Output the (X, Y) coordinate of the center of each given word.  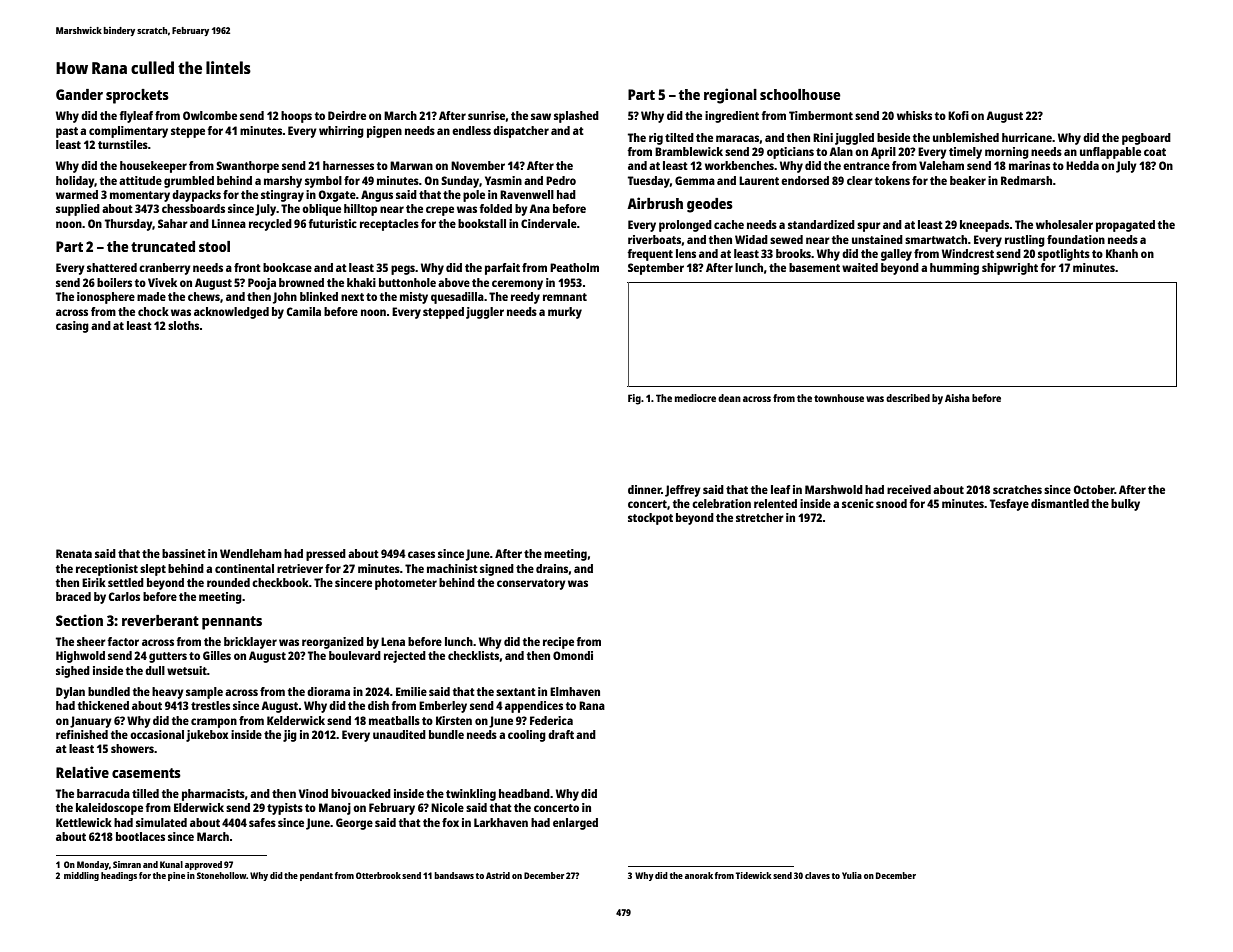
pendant (316, 876)
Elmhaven (575, 691)
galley (896, 255)
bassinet (184, 553)
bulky (1125, 505)
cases (421, 554)
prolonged (685, 226)
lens (686, 253)
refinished (82, 734)
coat (1155, 152)
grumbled (189, 182)
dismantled (1060, 503)
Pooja (262, 284)
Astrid (498, 875)
